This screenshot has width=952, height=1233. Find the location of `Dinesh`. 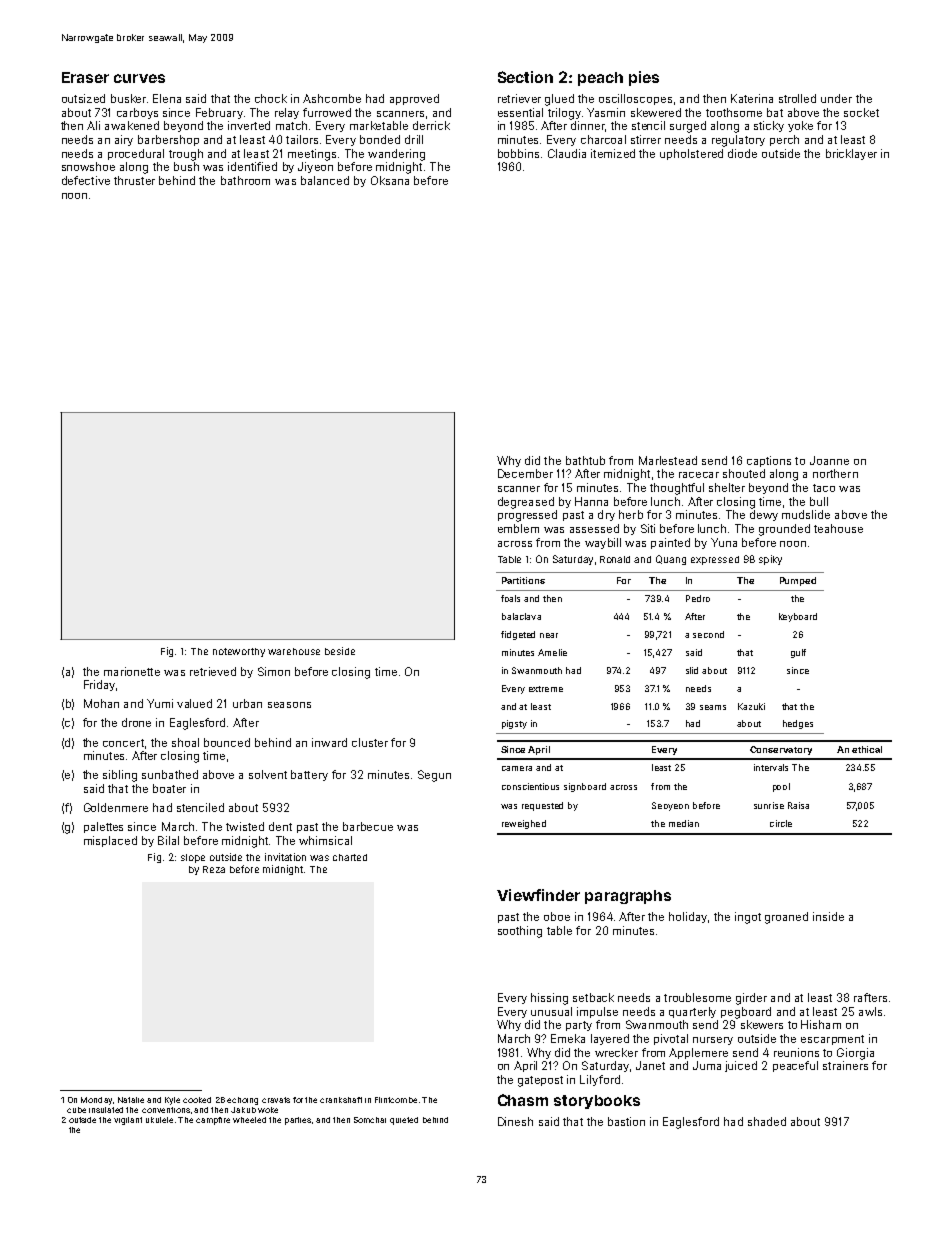

Dinesh is located at coordinates (515, 1121).
